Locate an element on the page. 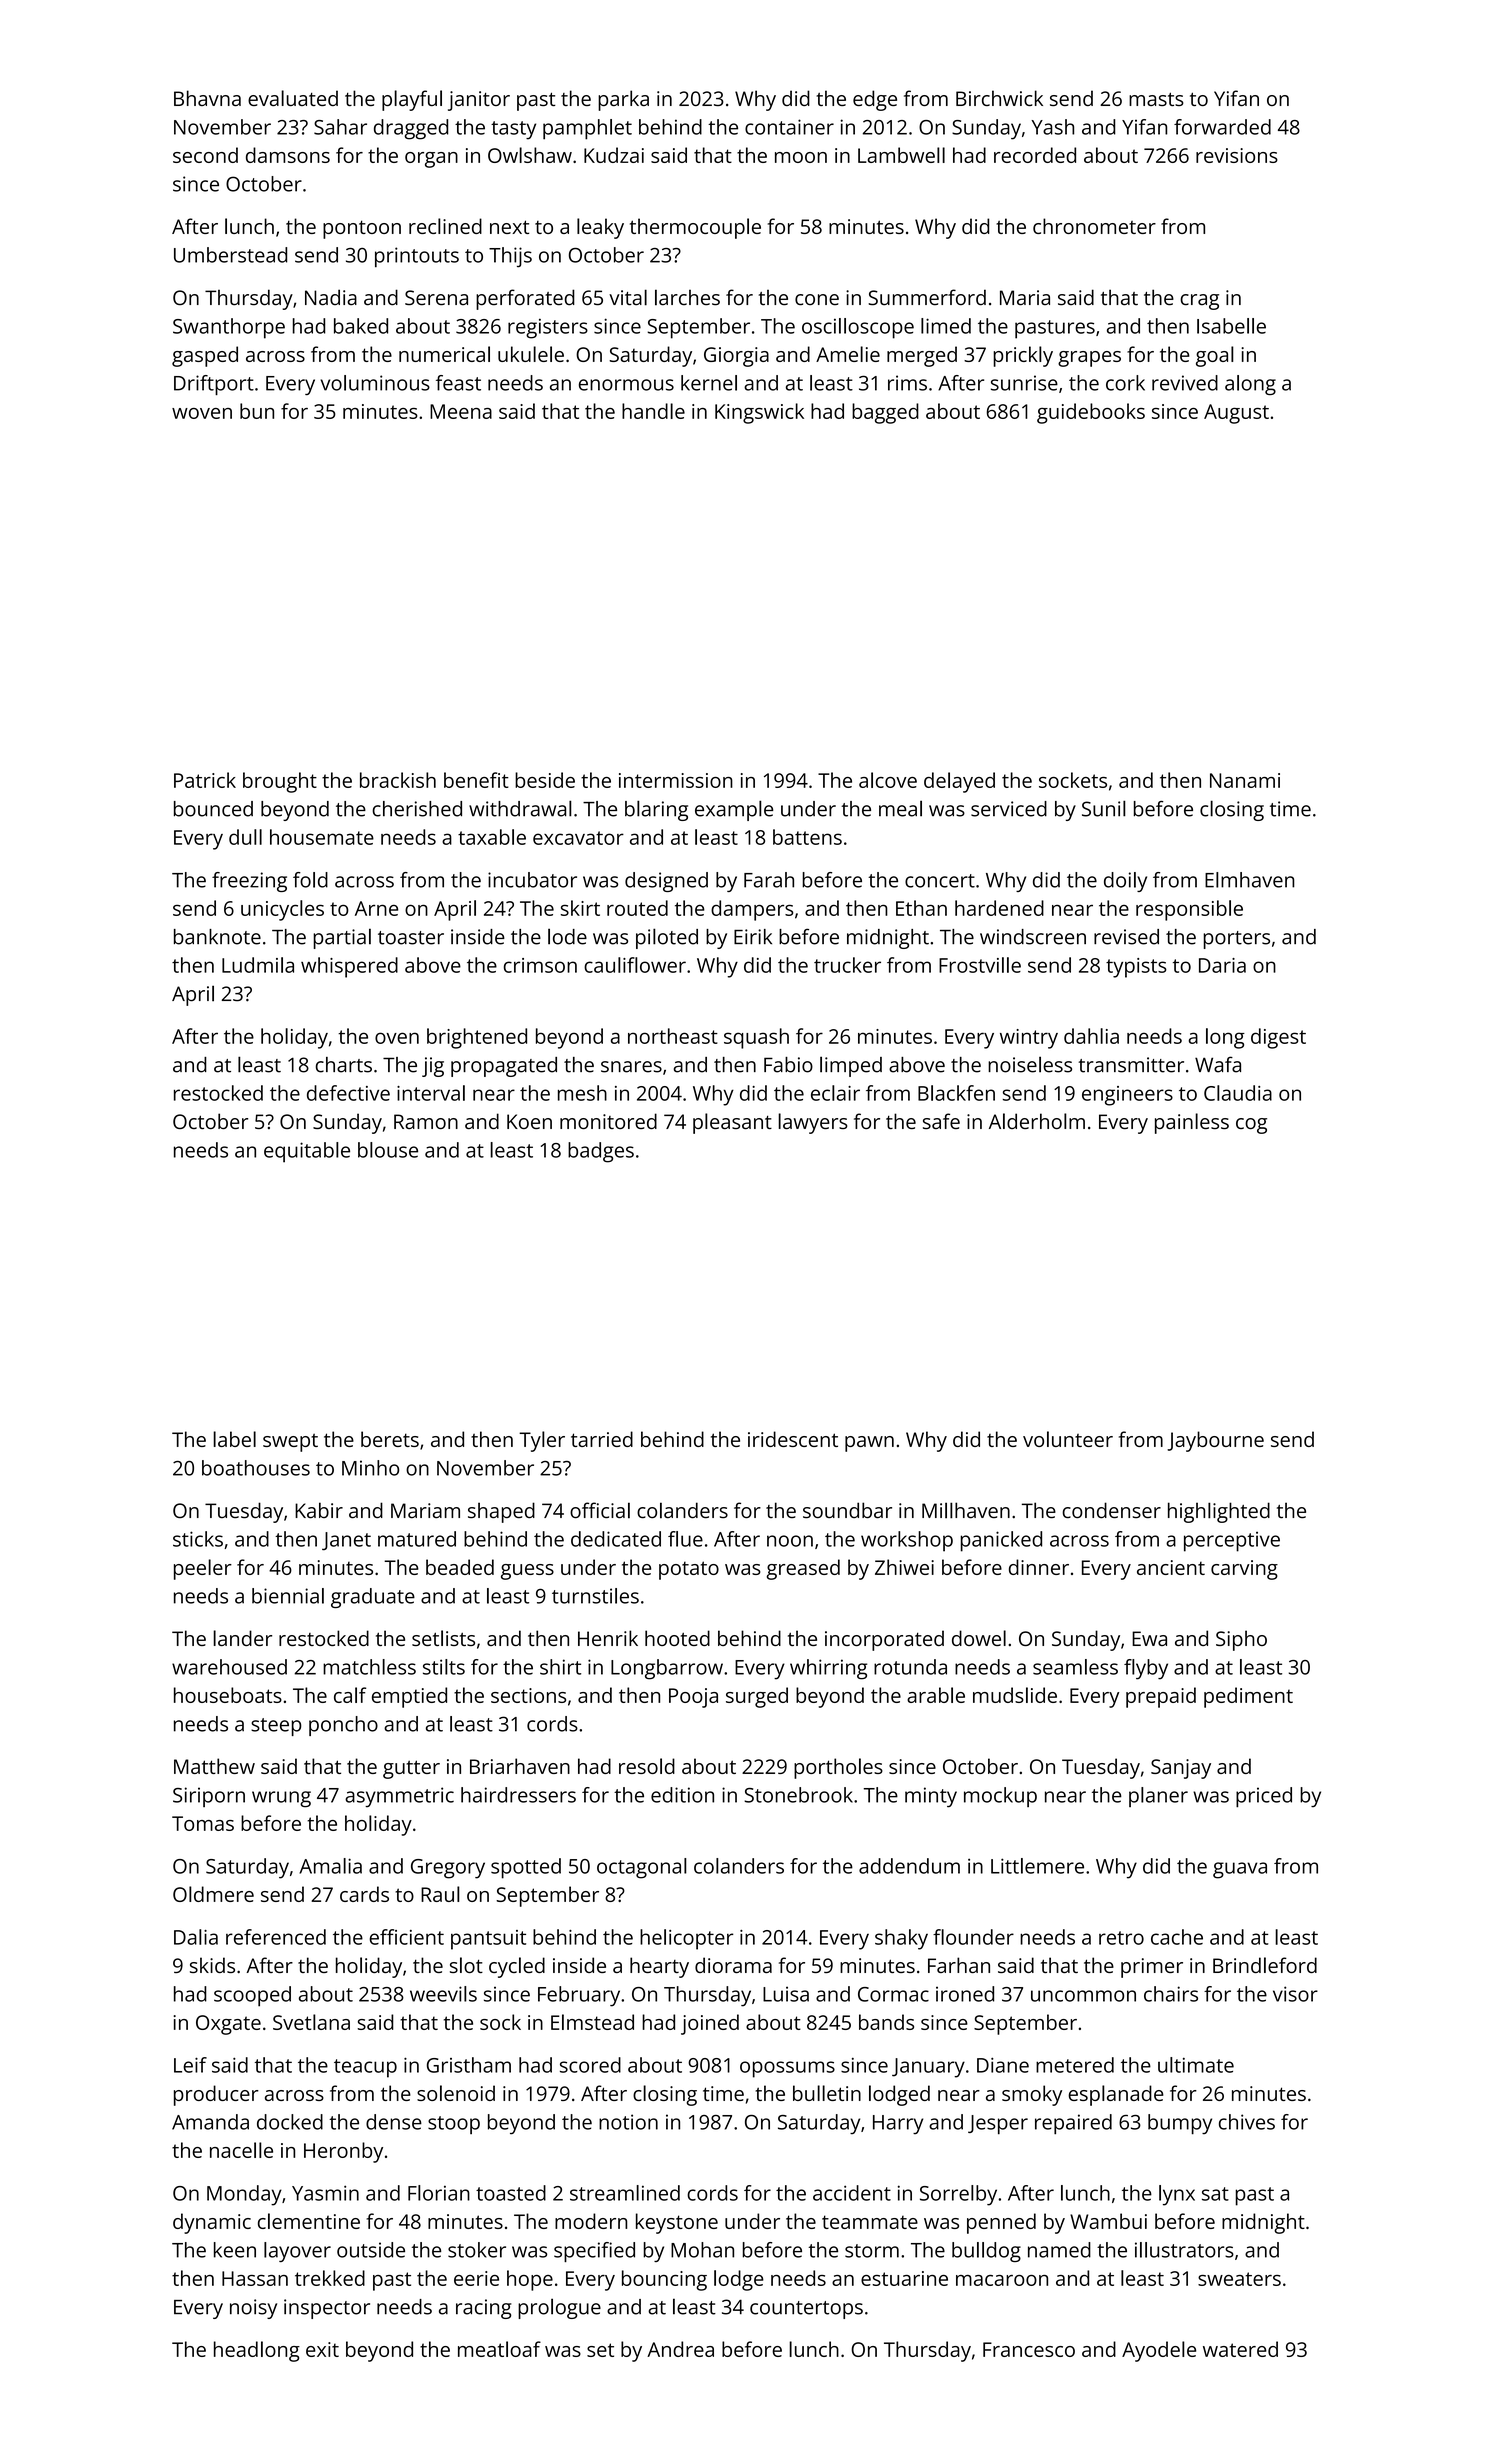 This page has width=1496, height=2464. bounced is located at coordinates (213, 809).
